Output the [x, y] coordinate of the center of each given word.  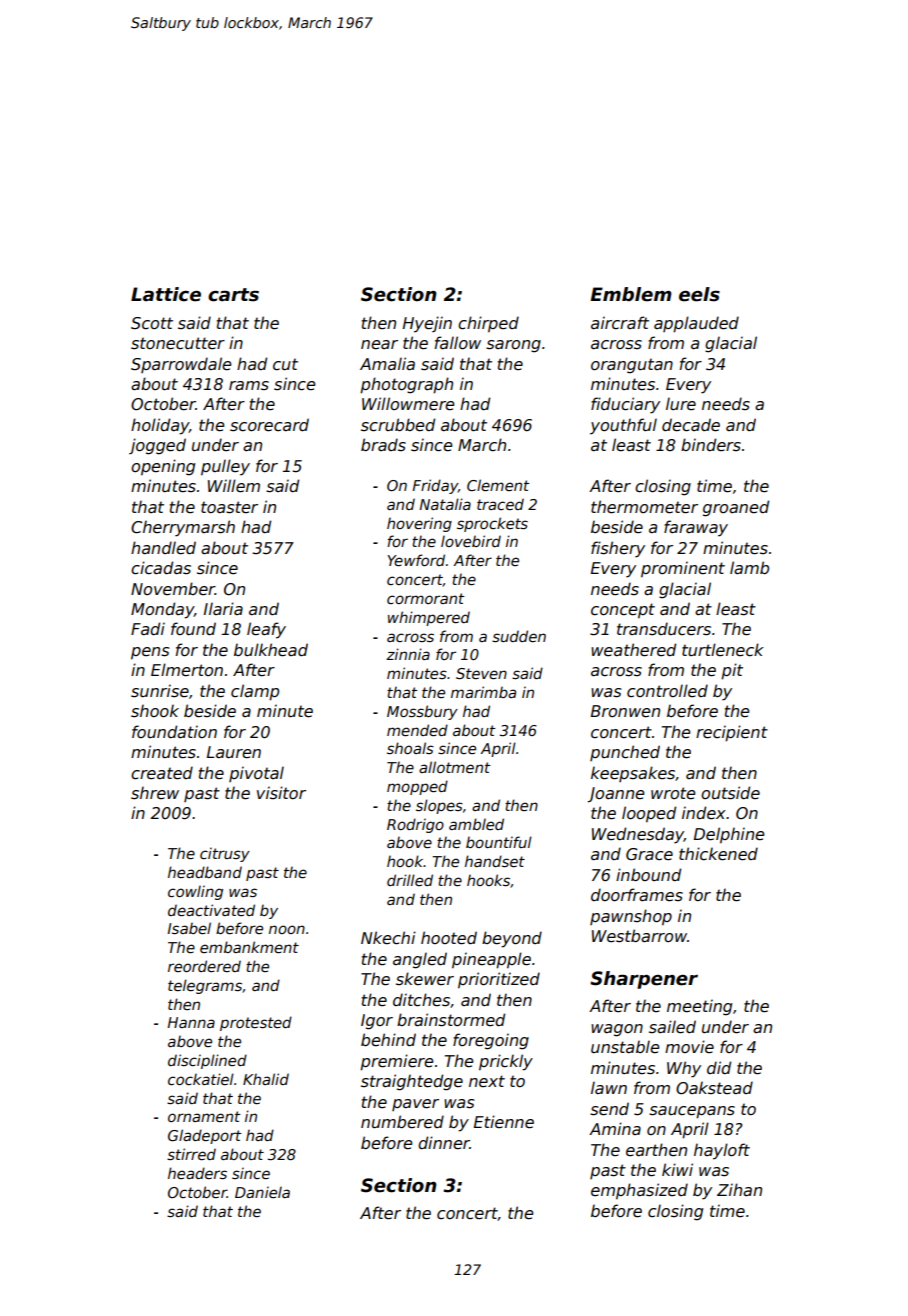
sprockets [492, 524]
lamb [749, 567]
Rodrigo [415, 825]
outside [730, 793]
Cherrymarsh [183, 528]
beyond [512, 939]
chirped [488, 324]
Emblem [631, 294]
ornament [204, 1116]
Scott [152, 323]
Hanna [191, 1022]
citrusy [225, 854]
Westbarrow [639, 936]
